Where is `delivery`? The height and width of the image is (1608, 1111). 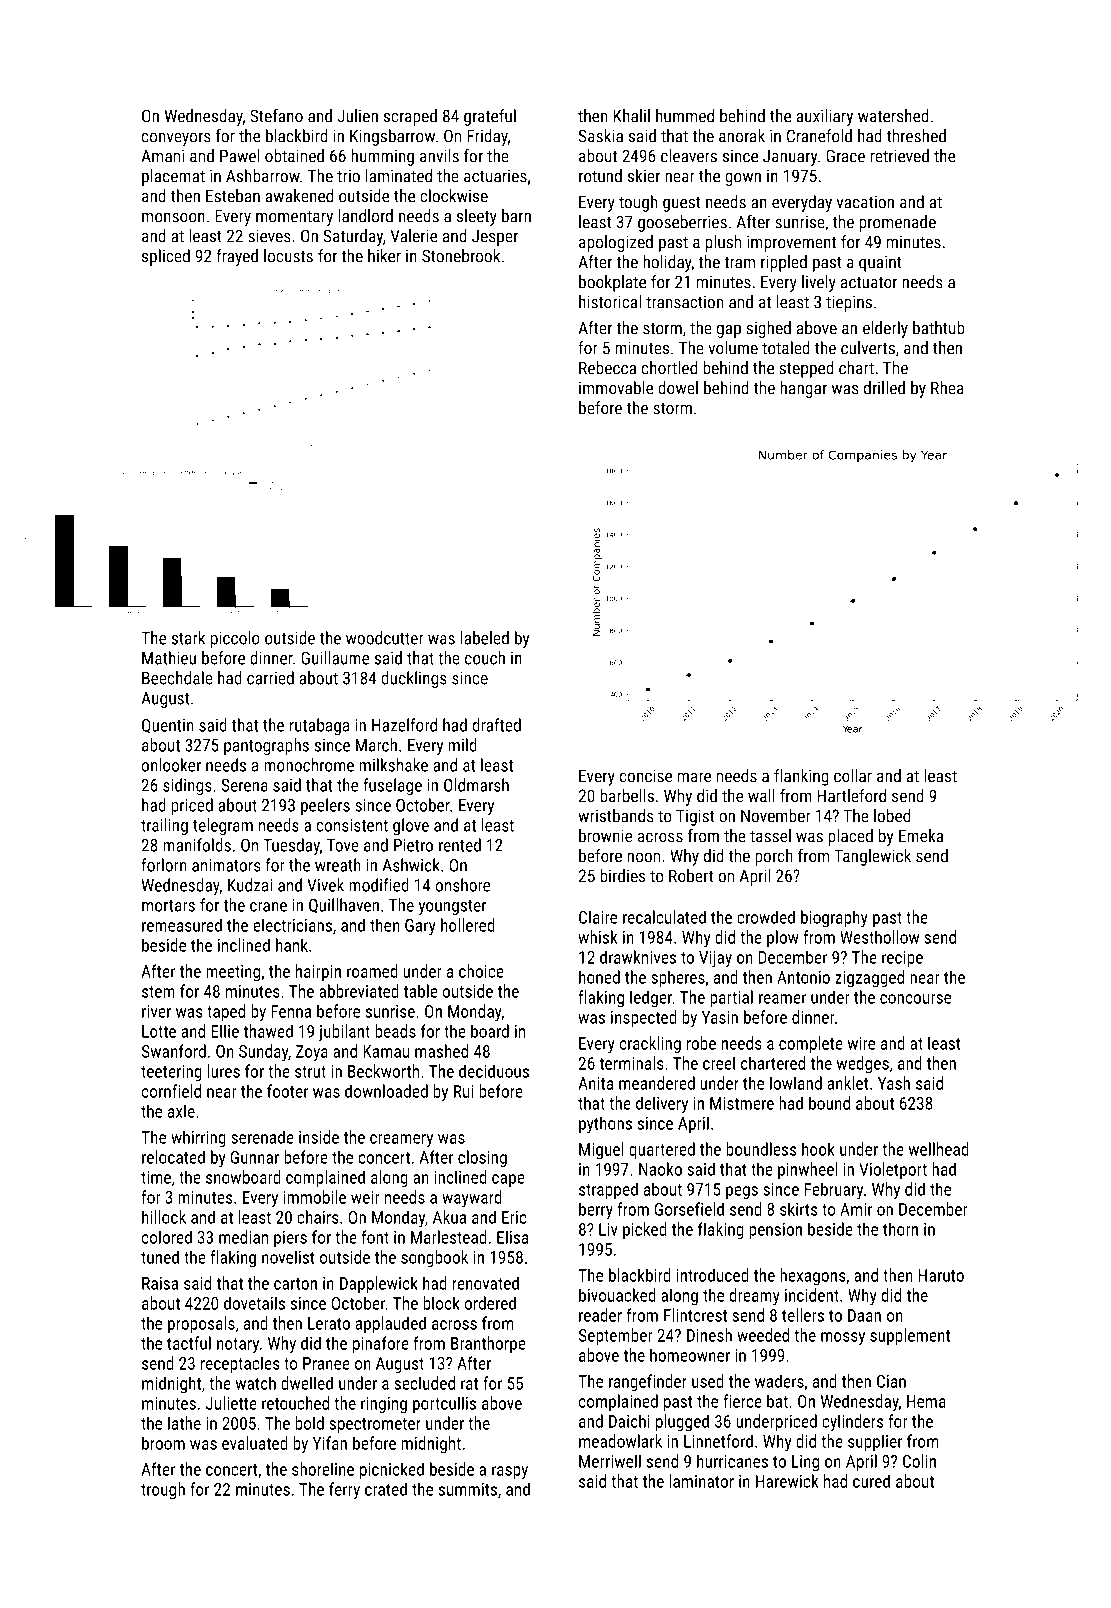
delivery is located at coordinates (662, 1105).
